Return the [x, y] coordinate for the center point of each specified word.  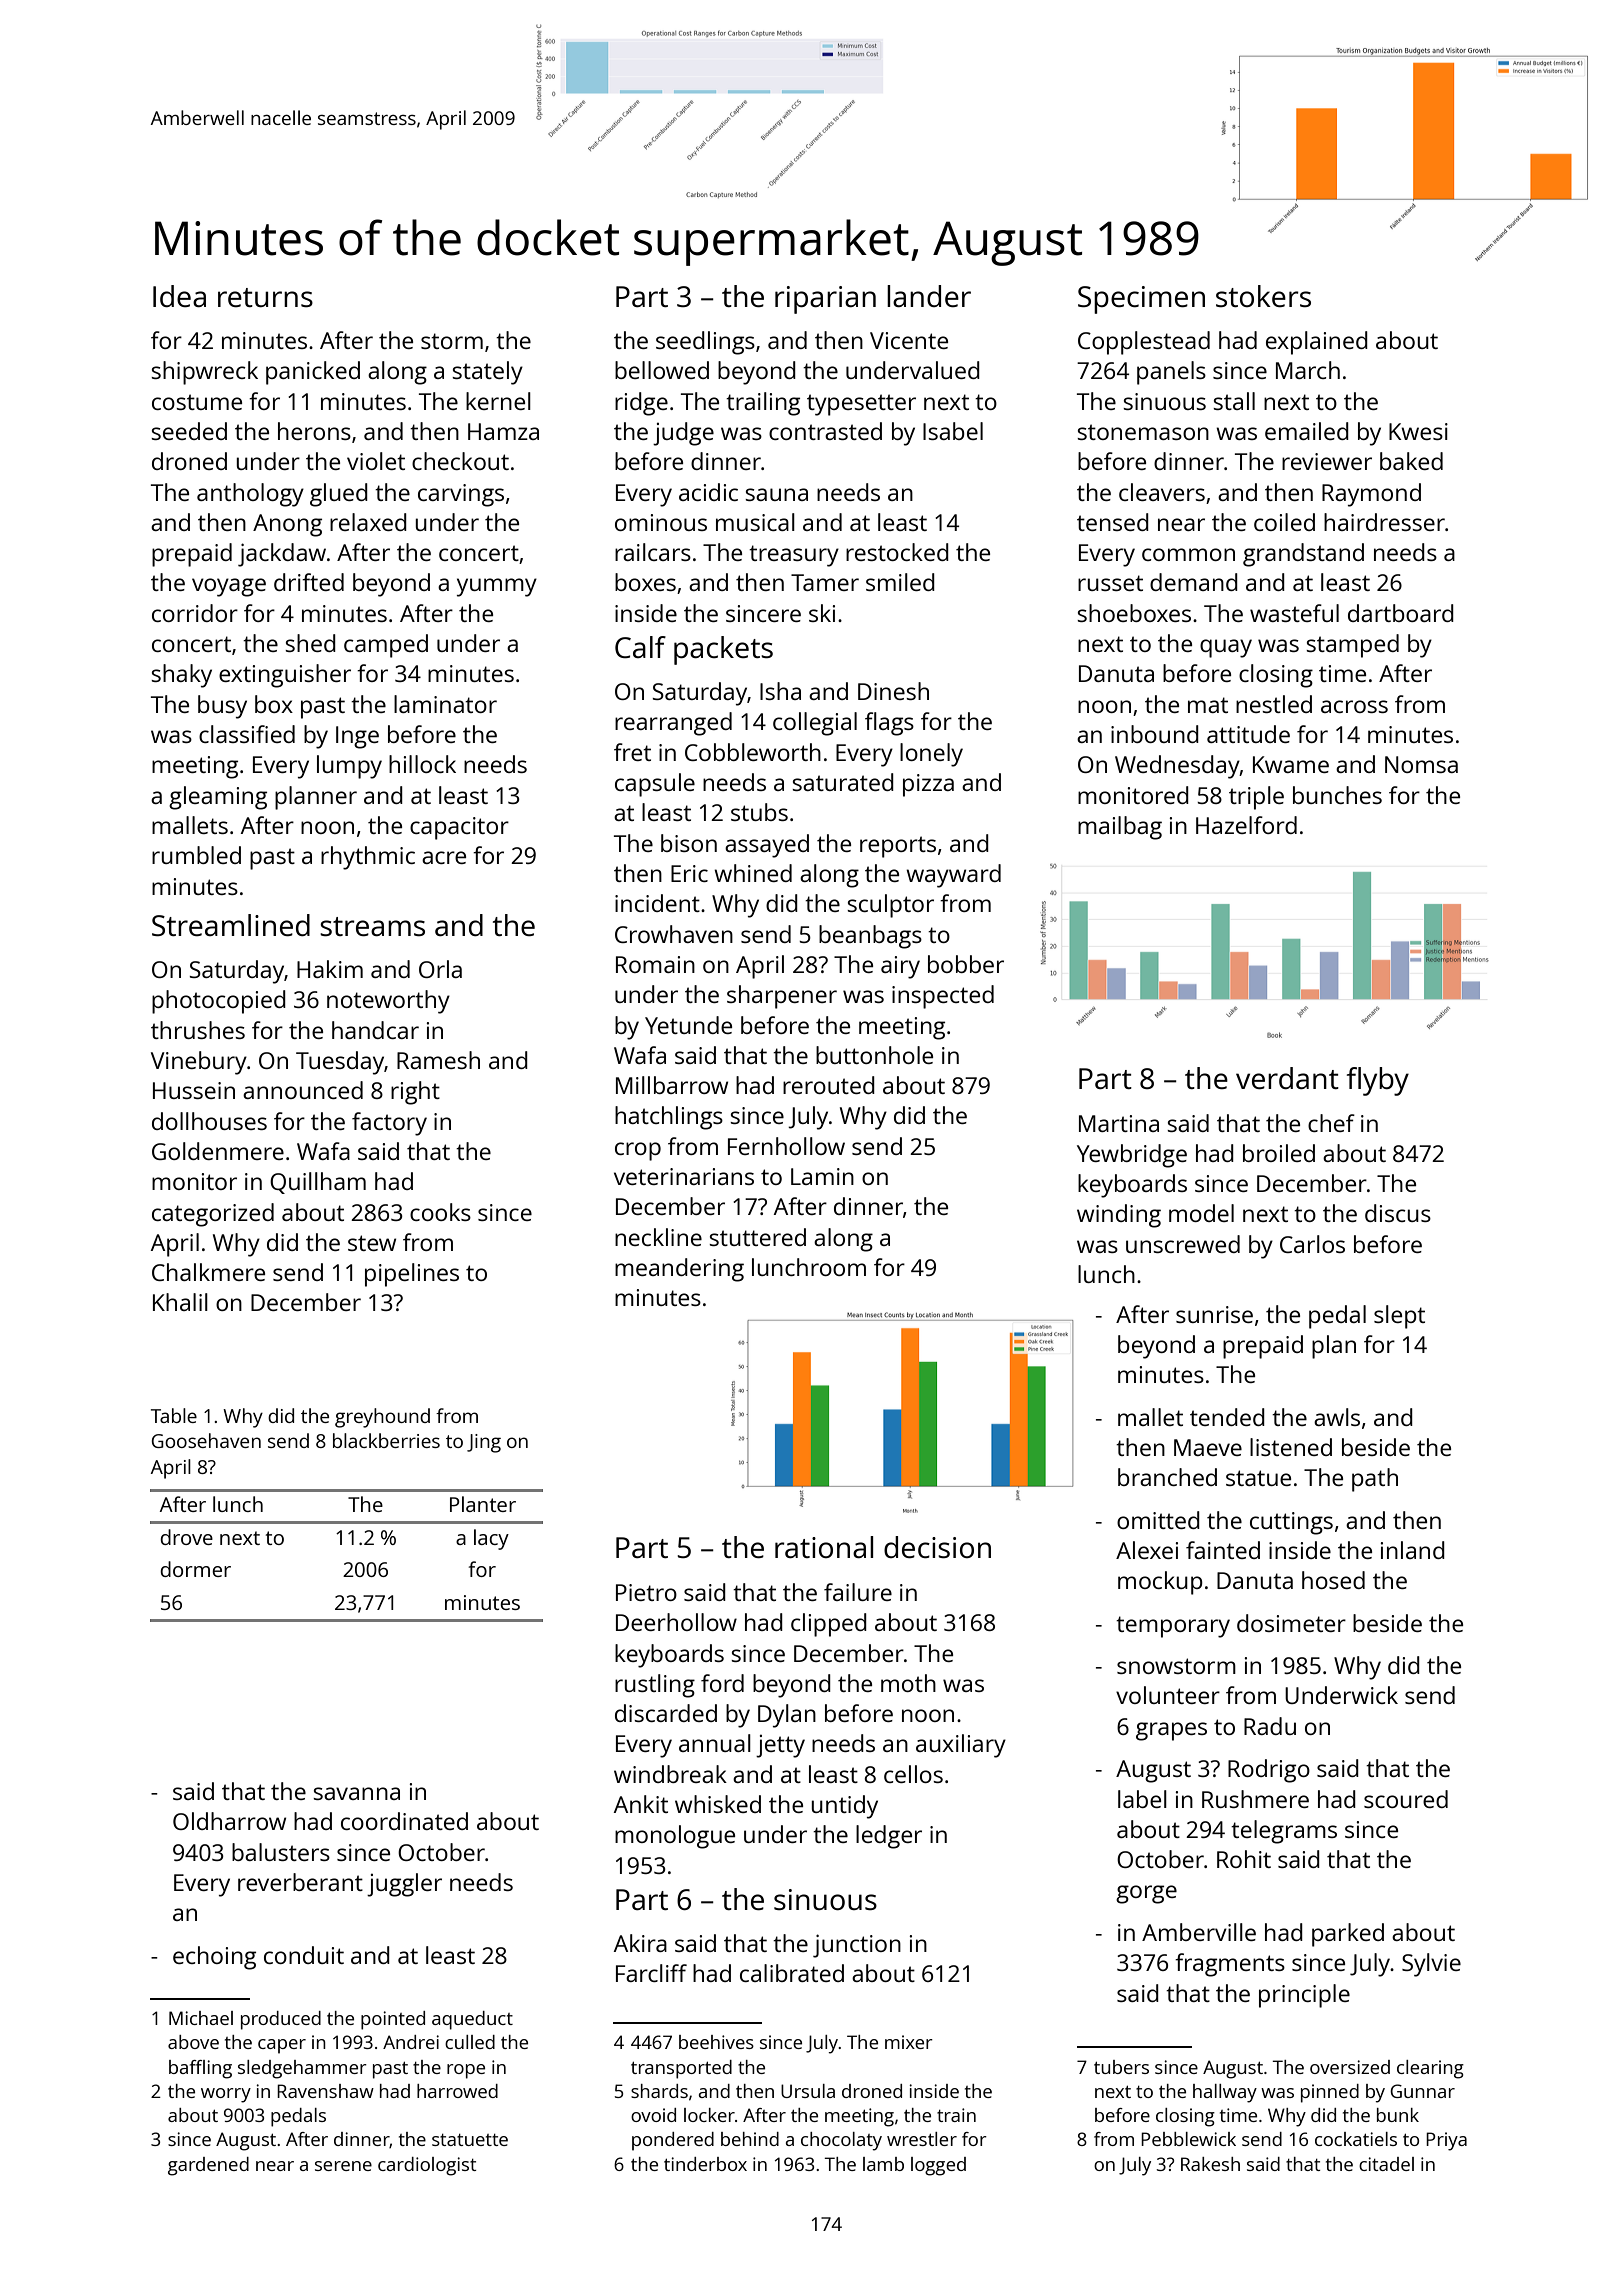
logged [938, 2166]
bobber [966, 964]
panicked [313, 373]
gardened [208, 2166]
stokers [1263, 296]
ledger [889, 1837]
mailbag [1120, 828]
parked [1348, 1935]
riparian [825, 300]
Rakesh [1210, 2164]
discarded [666, 1713]
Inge [357, 737]
